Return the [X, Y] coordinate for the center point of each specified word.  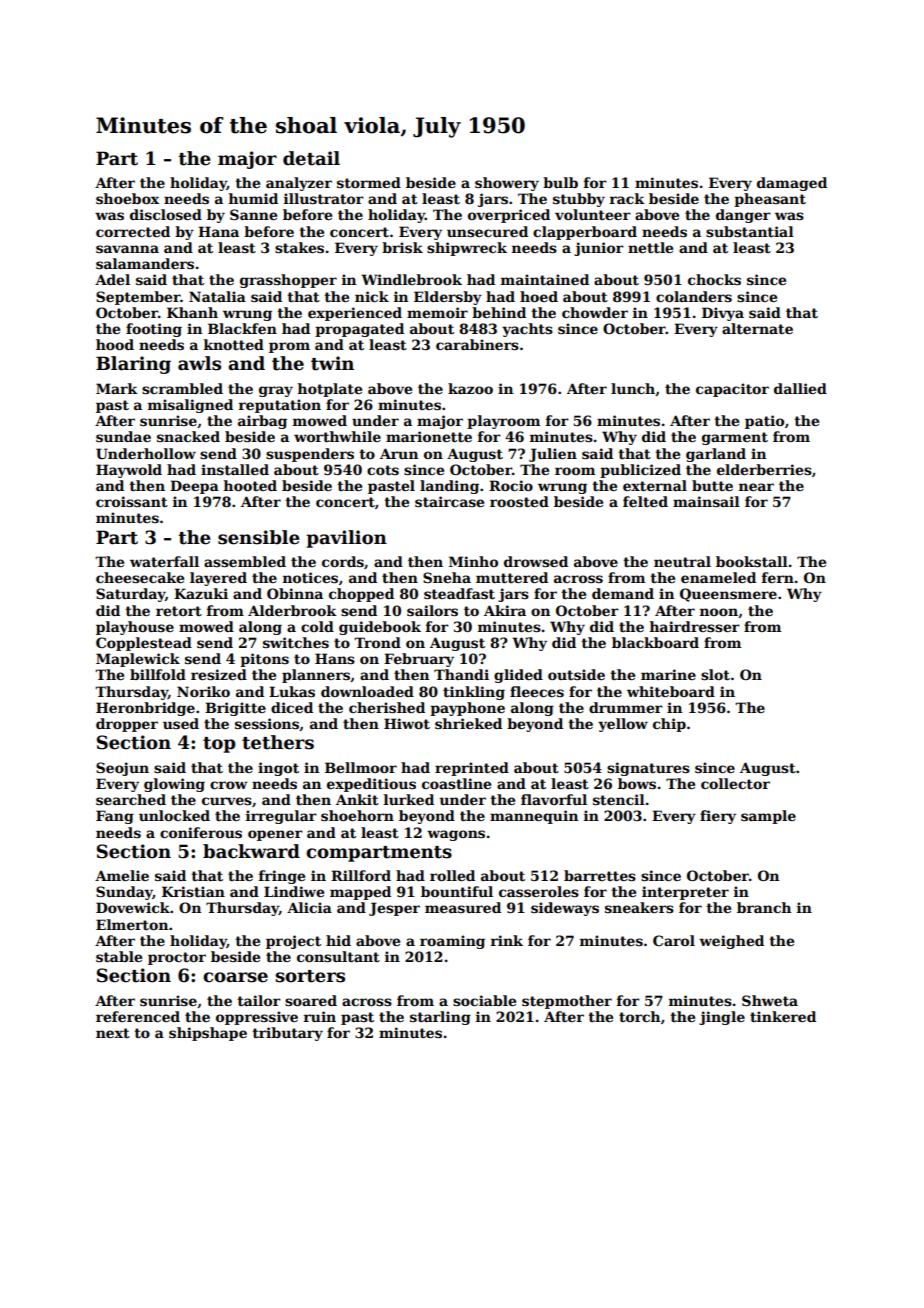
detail [311, 158]
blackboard [655, 642]
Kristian [193, 891]
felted [645, 501]
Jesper [394, 909]
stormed [369, 182]
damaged [792, 184]
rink [507, 940]
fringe [282, 877]
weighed [731, 942]
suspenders [310, 455]
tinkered [783, 1016]
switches [296, 642]
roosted [519, 501]
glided [518, 676]
